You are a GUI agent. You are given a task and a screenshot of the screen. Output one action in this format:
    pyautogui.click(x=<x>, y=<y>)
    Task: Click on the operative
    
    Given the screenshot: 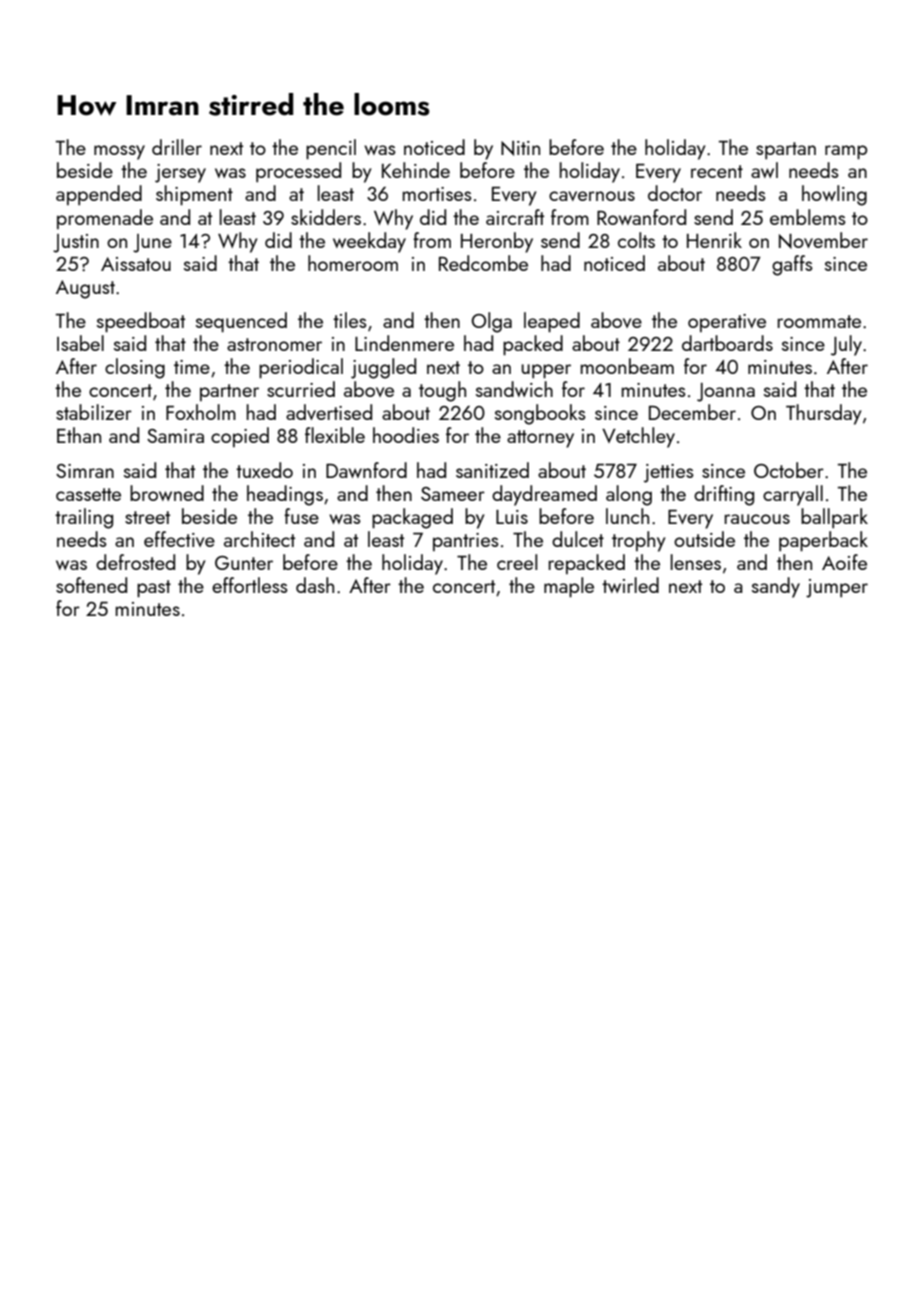 What is the action you would take?
    pyautogui.click(x=727, y=323)
